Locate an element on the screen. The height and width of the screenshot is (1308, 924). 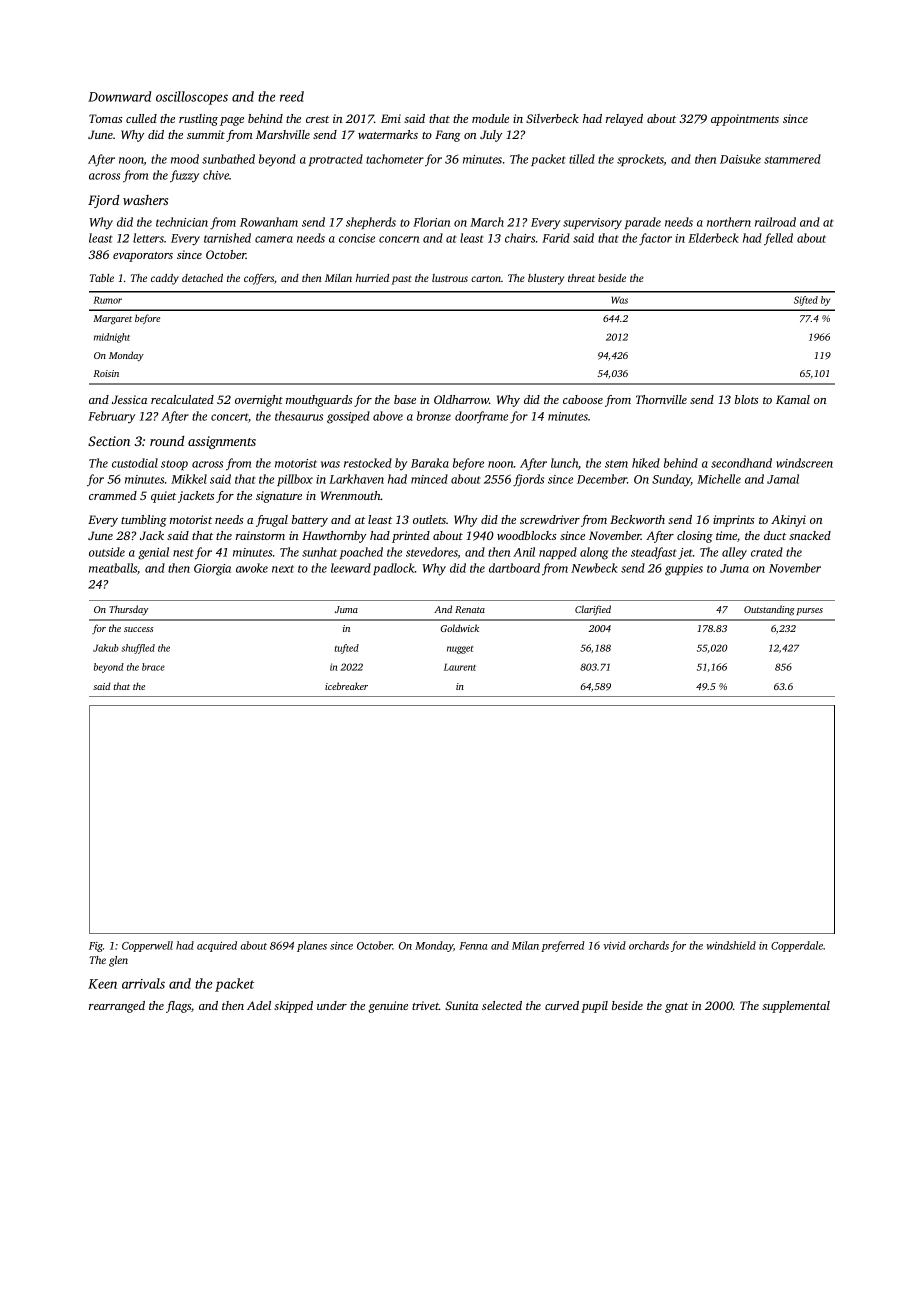
Downward is located at coordinates (119, 96).
